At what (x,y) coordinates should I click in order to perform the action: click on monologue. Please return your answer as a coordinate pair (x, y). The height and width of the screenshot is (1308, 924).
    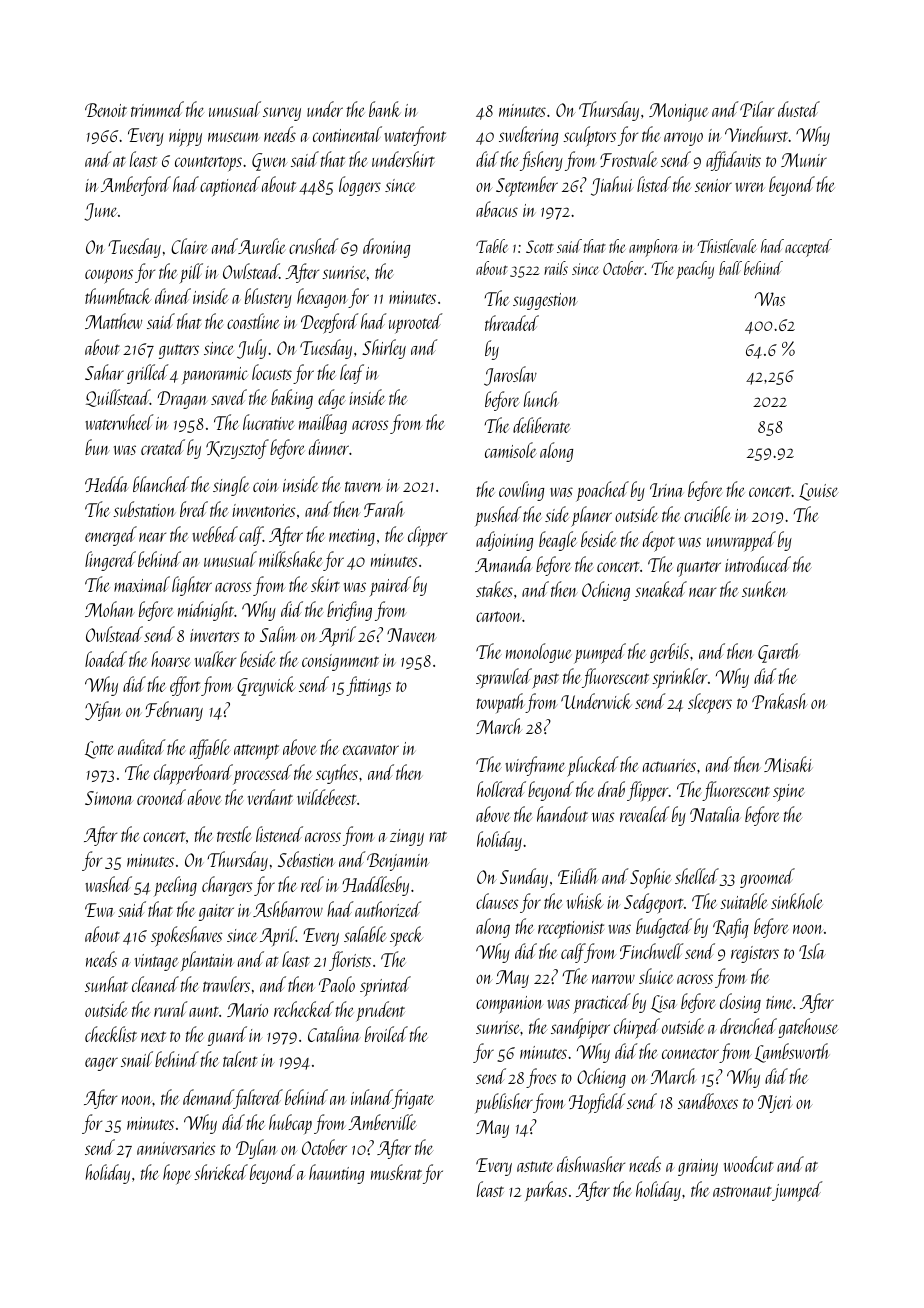
    Looking at the image, I should click on (539, 653).
